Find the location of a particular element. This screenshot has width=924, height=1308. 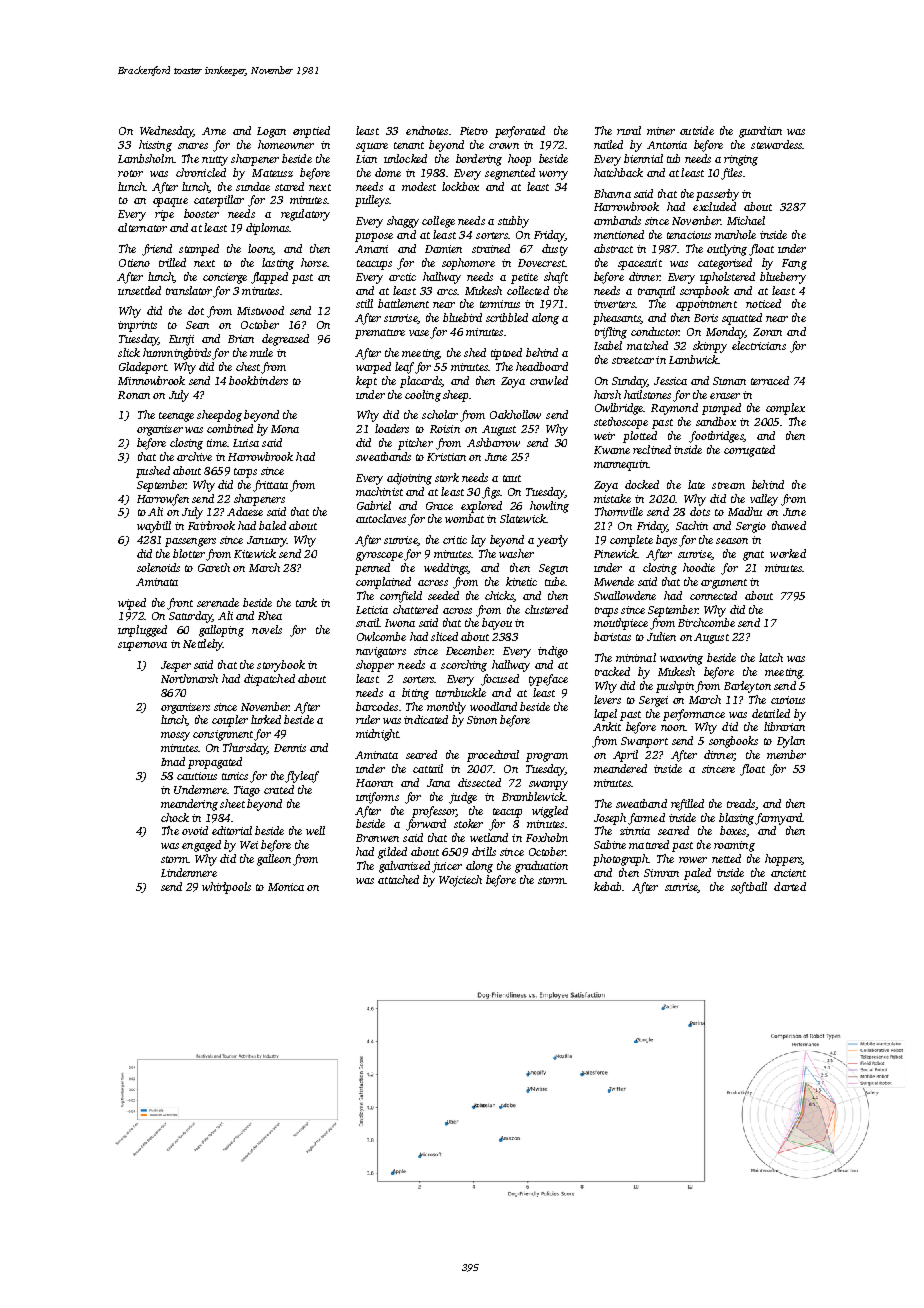

Lindenmere is located at coordinates (189, 872).
